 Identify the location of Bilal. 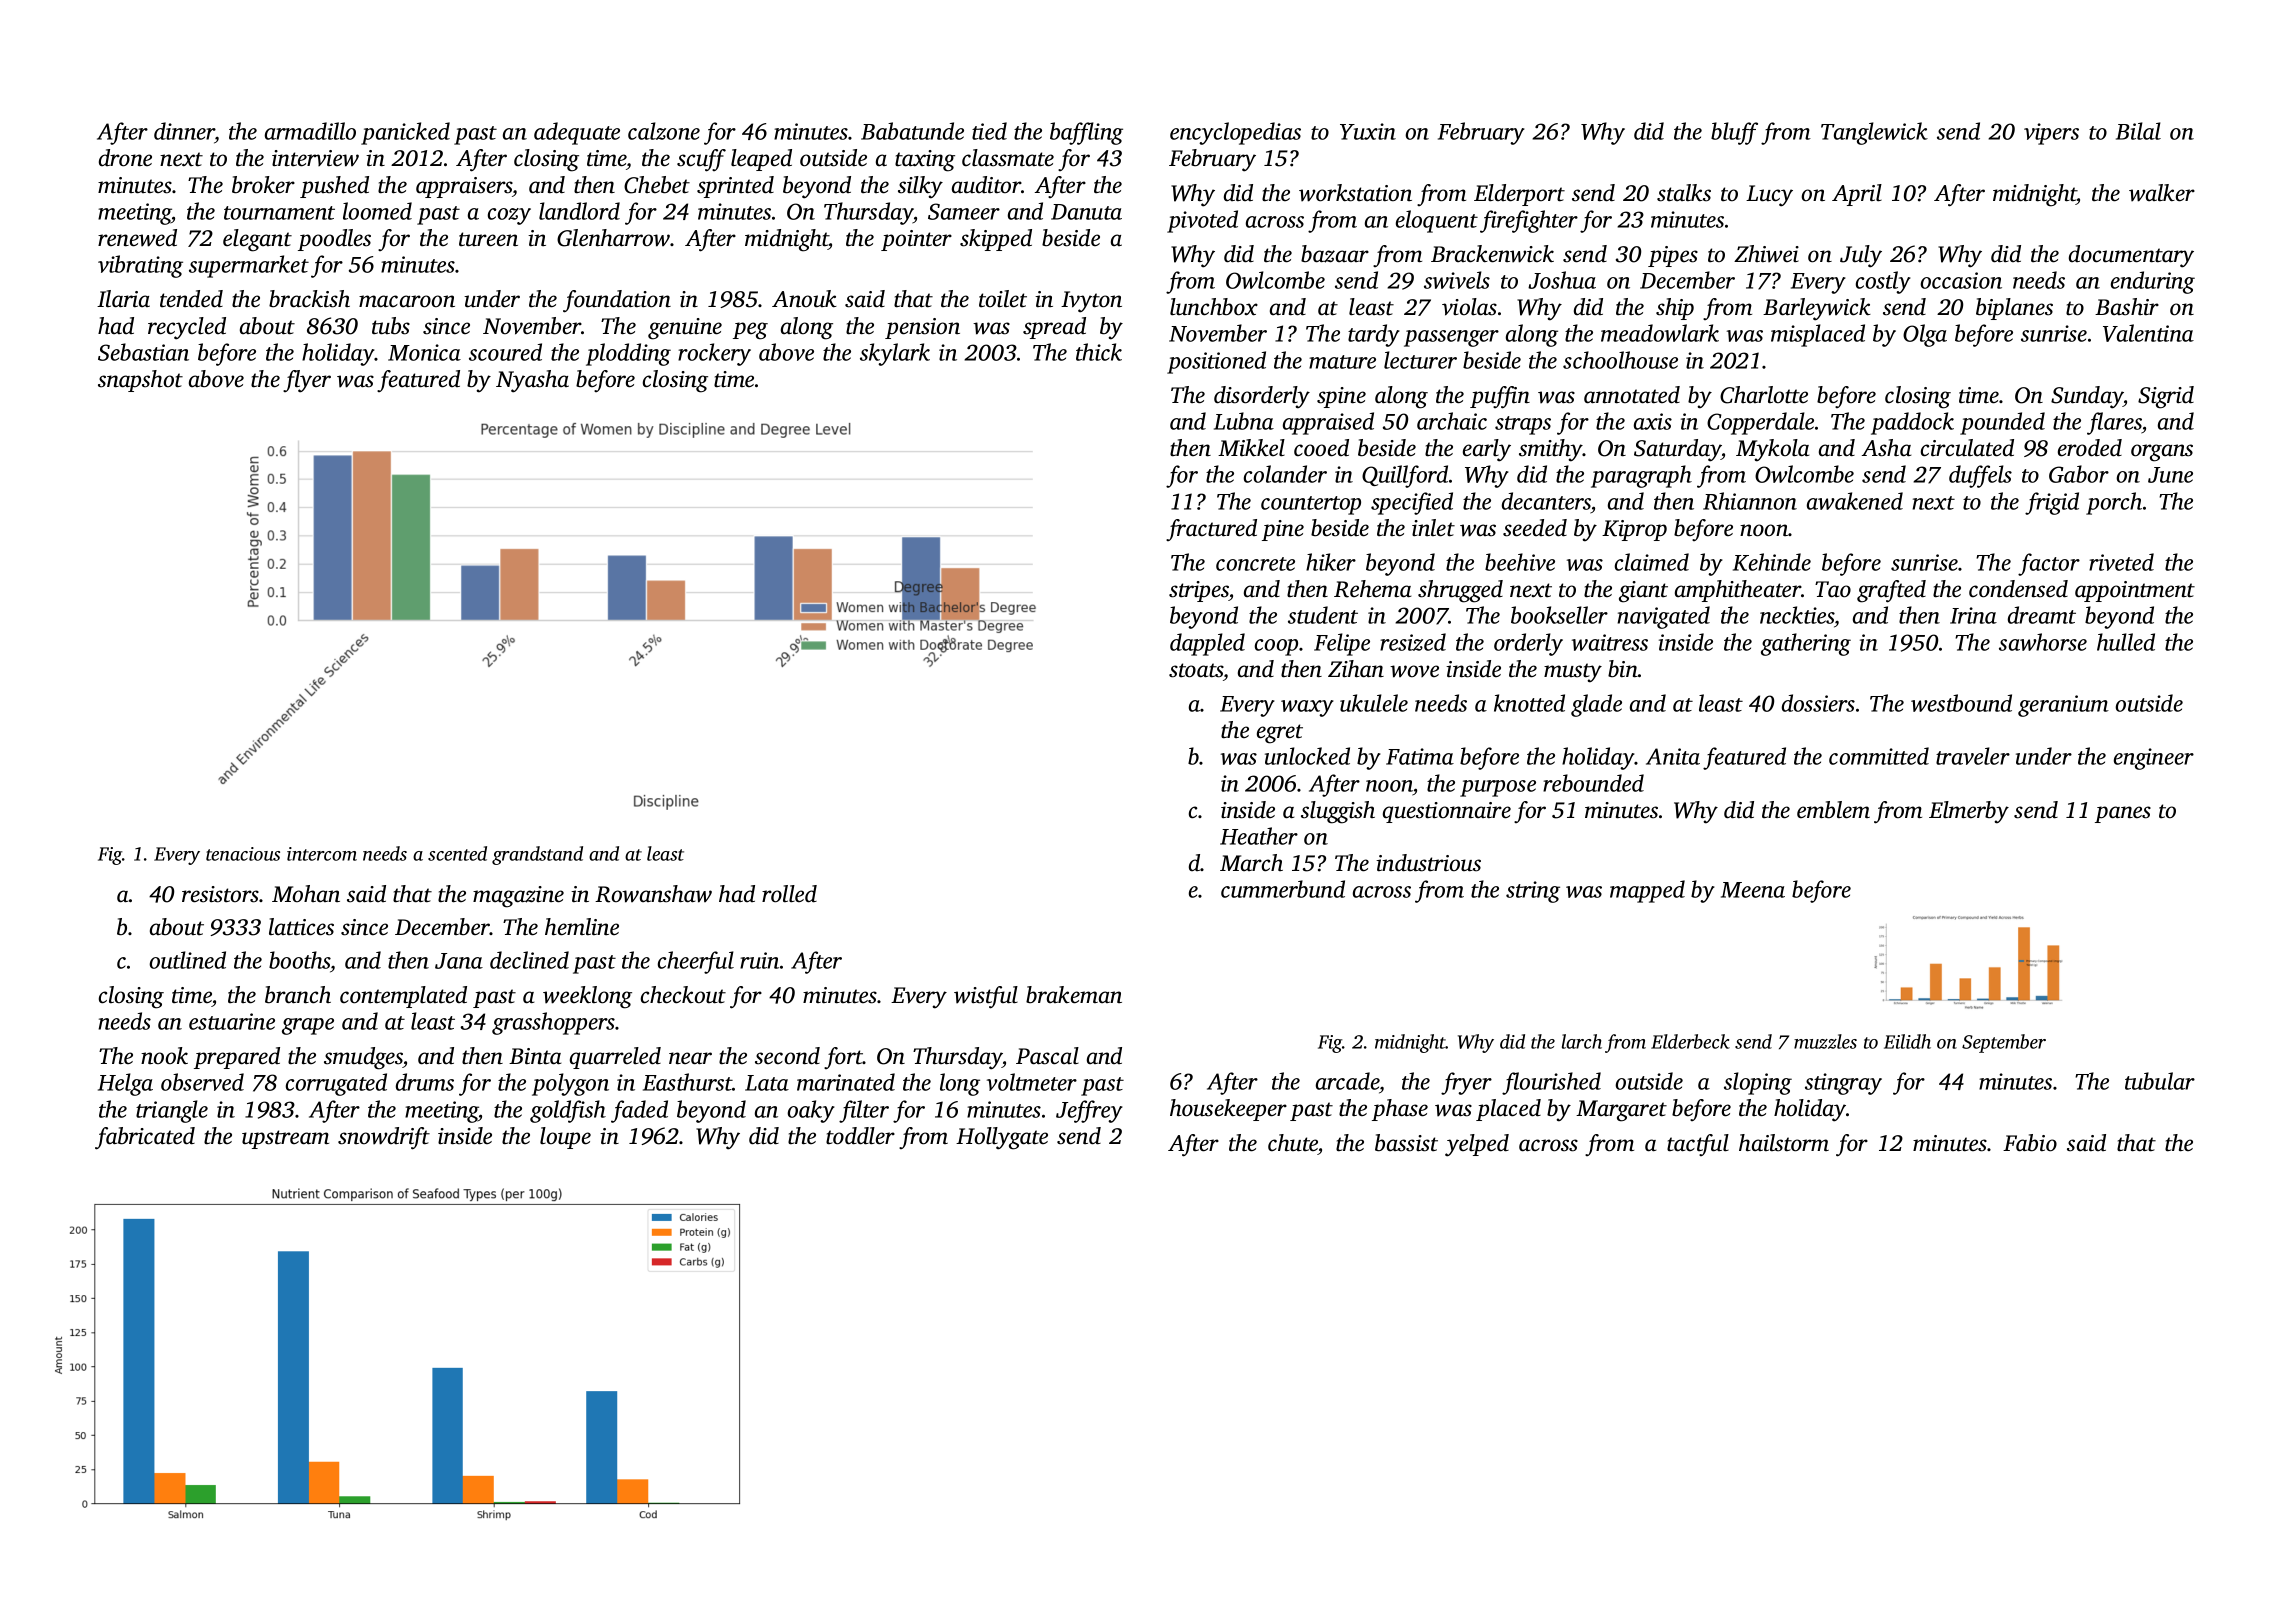
(2138, 131).
